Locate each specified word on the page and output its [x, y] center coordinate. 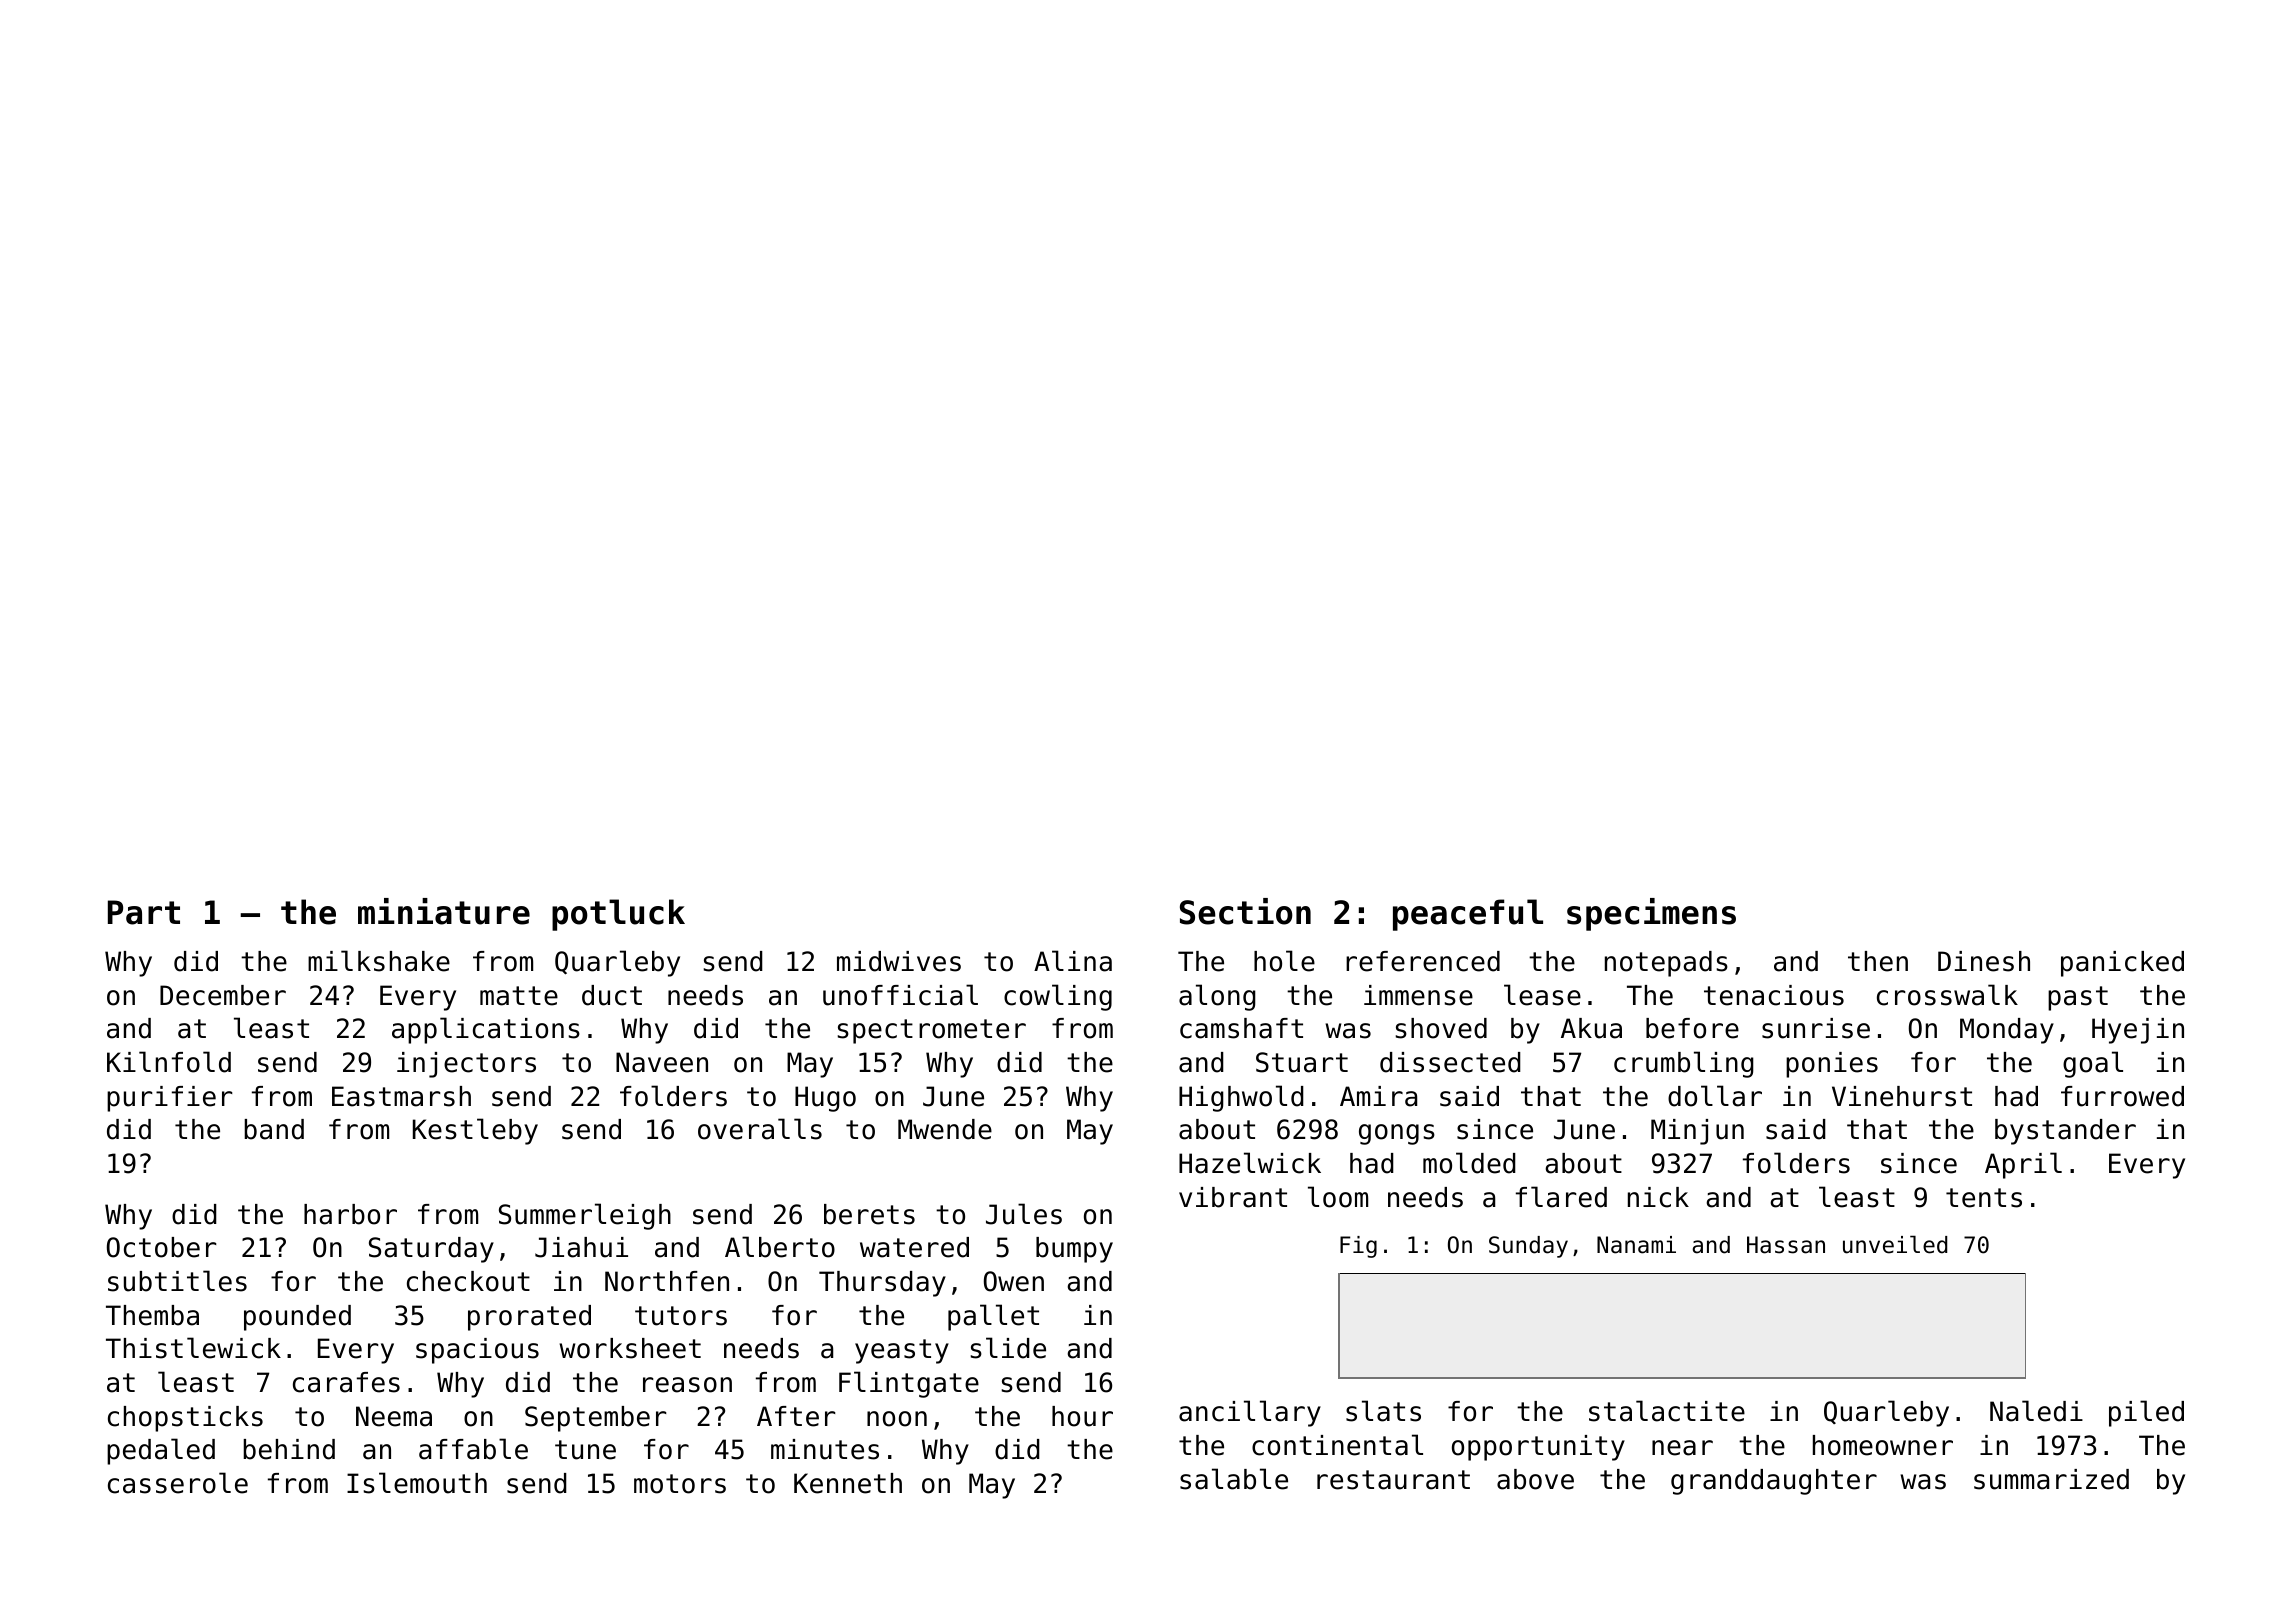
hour [1082, 1416]
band [274, 1129]
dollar [1715, 1096]
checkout [468, 1281]
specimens [1651, 914]
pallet [993, 1317]
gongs [1397, 1134]
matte [519, 996]
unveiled [1895, 1244]
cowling [1058, 997]
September [595, 1419]
